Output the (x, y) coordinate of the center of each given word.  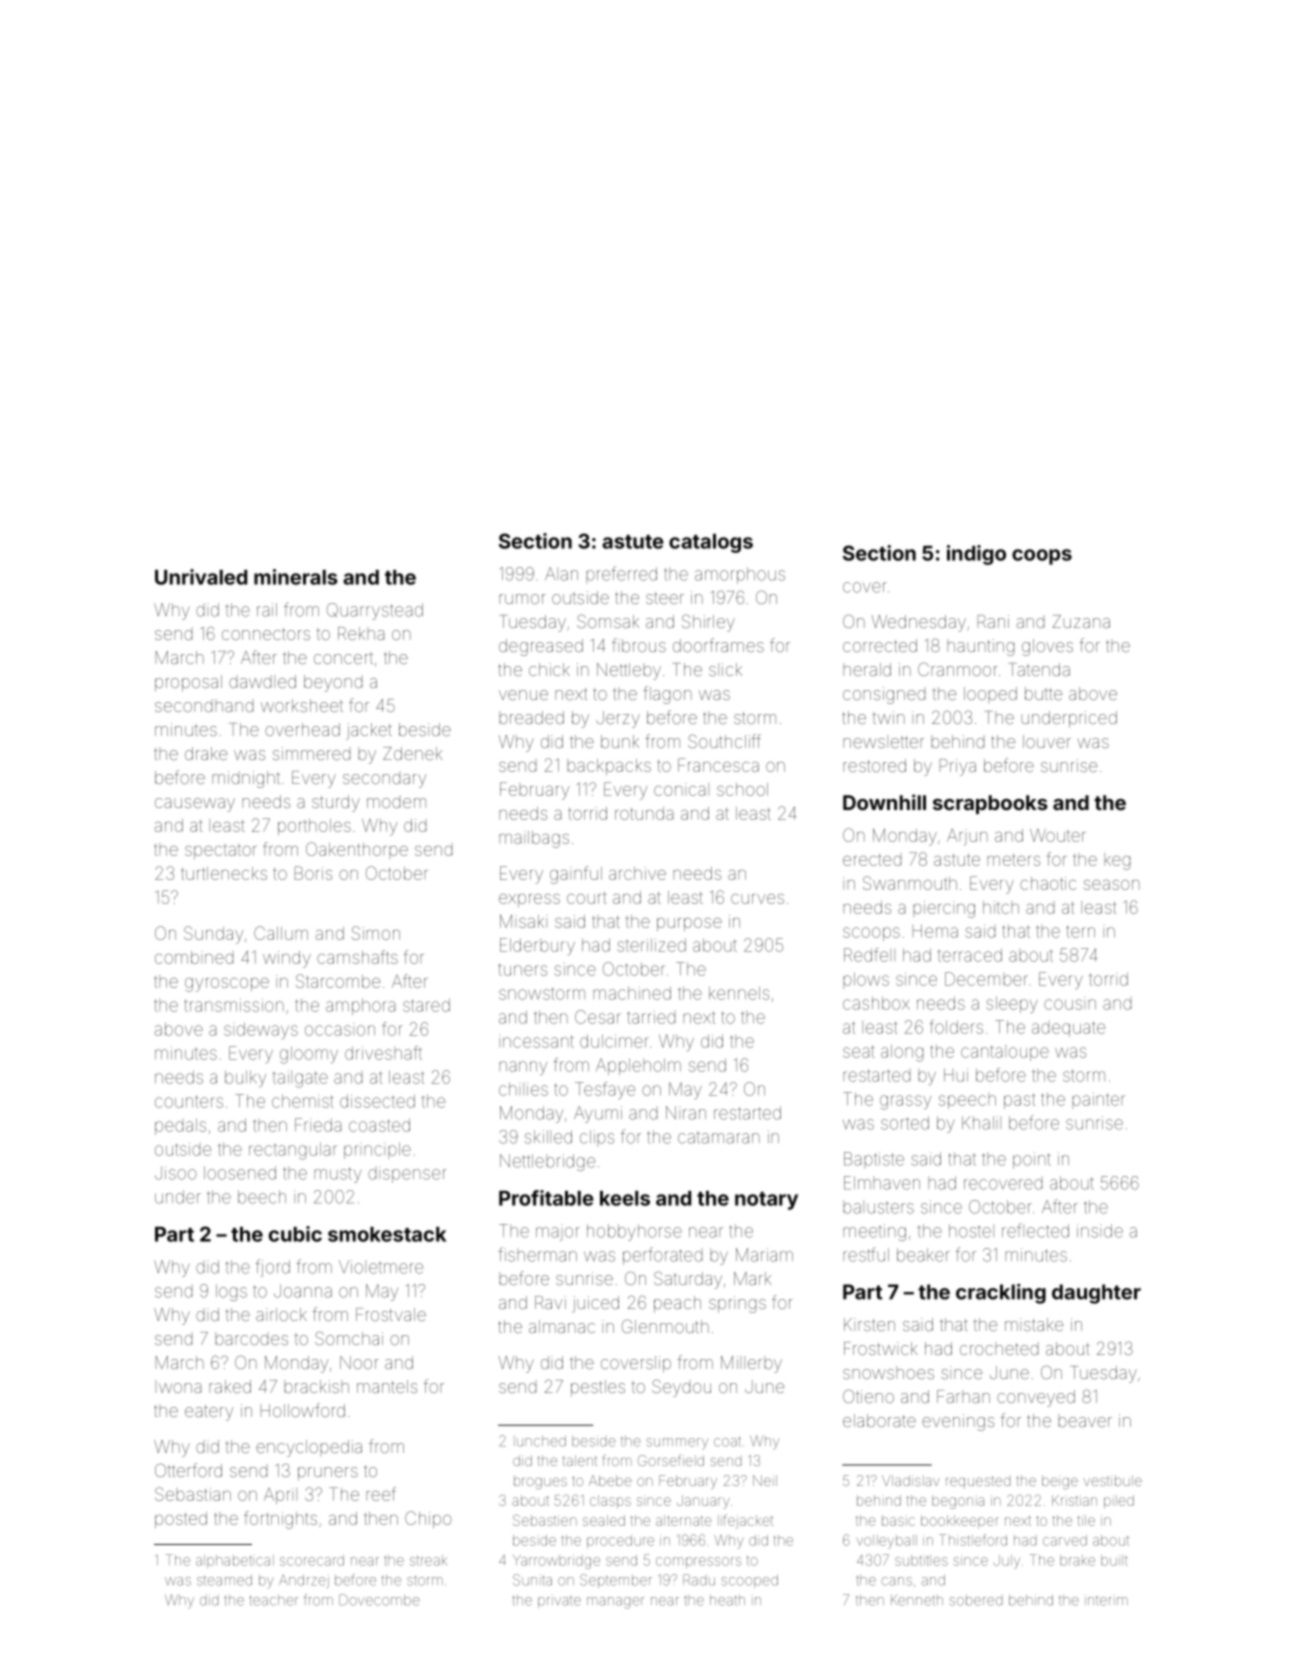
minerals (296, 577)
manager (615, 1603)
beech (262, 1197)
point (1032, 1160)
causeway (195, 805)
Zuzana (1081, 621)
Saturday (688, 1280)
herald (867, 669)
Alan (561, 574)
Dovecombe (379, 1600)
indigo (976, 555)
